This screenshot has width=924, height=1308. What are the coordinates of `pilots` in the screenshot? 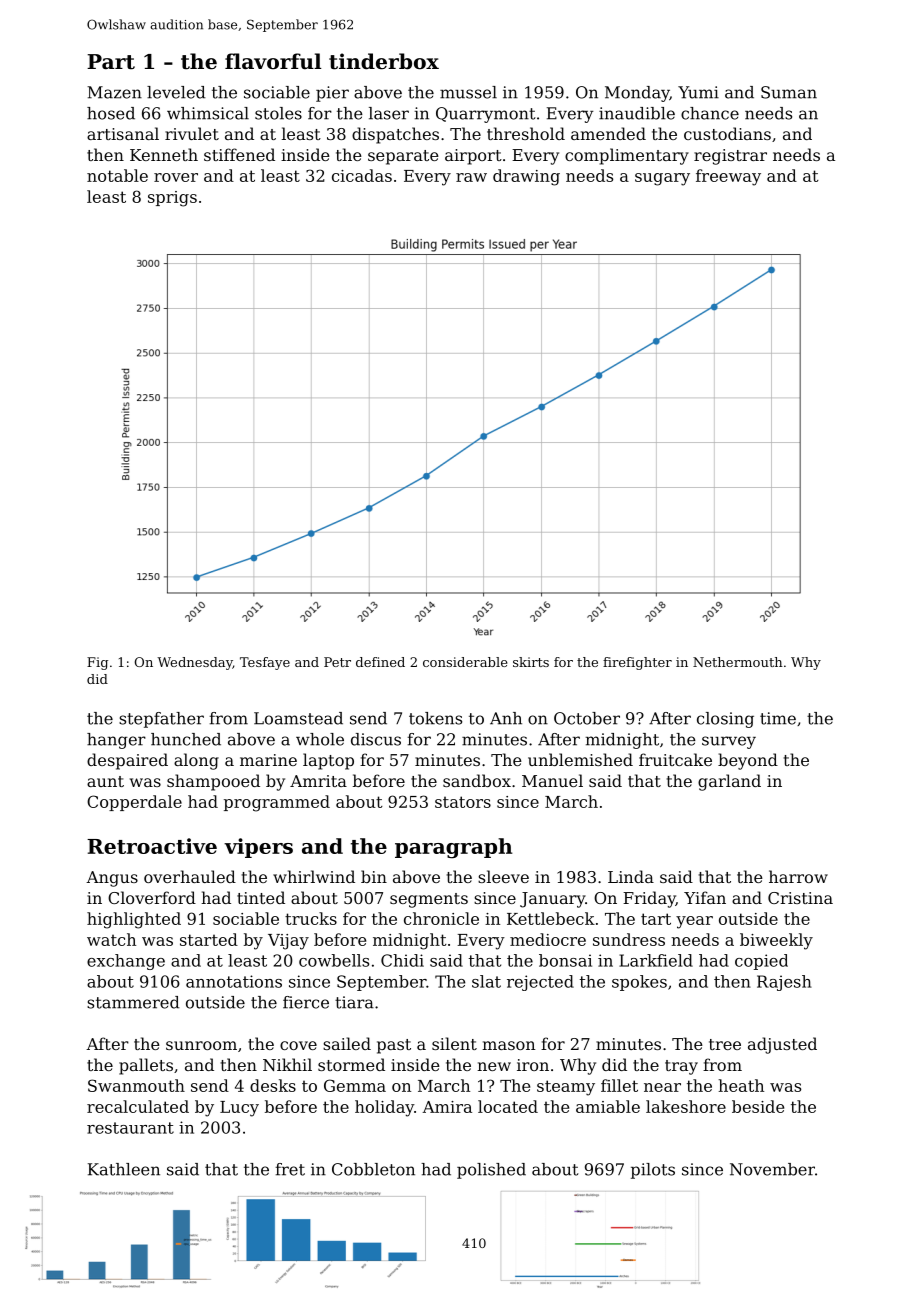 It's located at (653, 1171).
